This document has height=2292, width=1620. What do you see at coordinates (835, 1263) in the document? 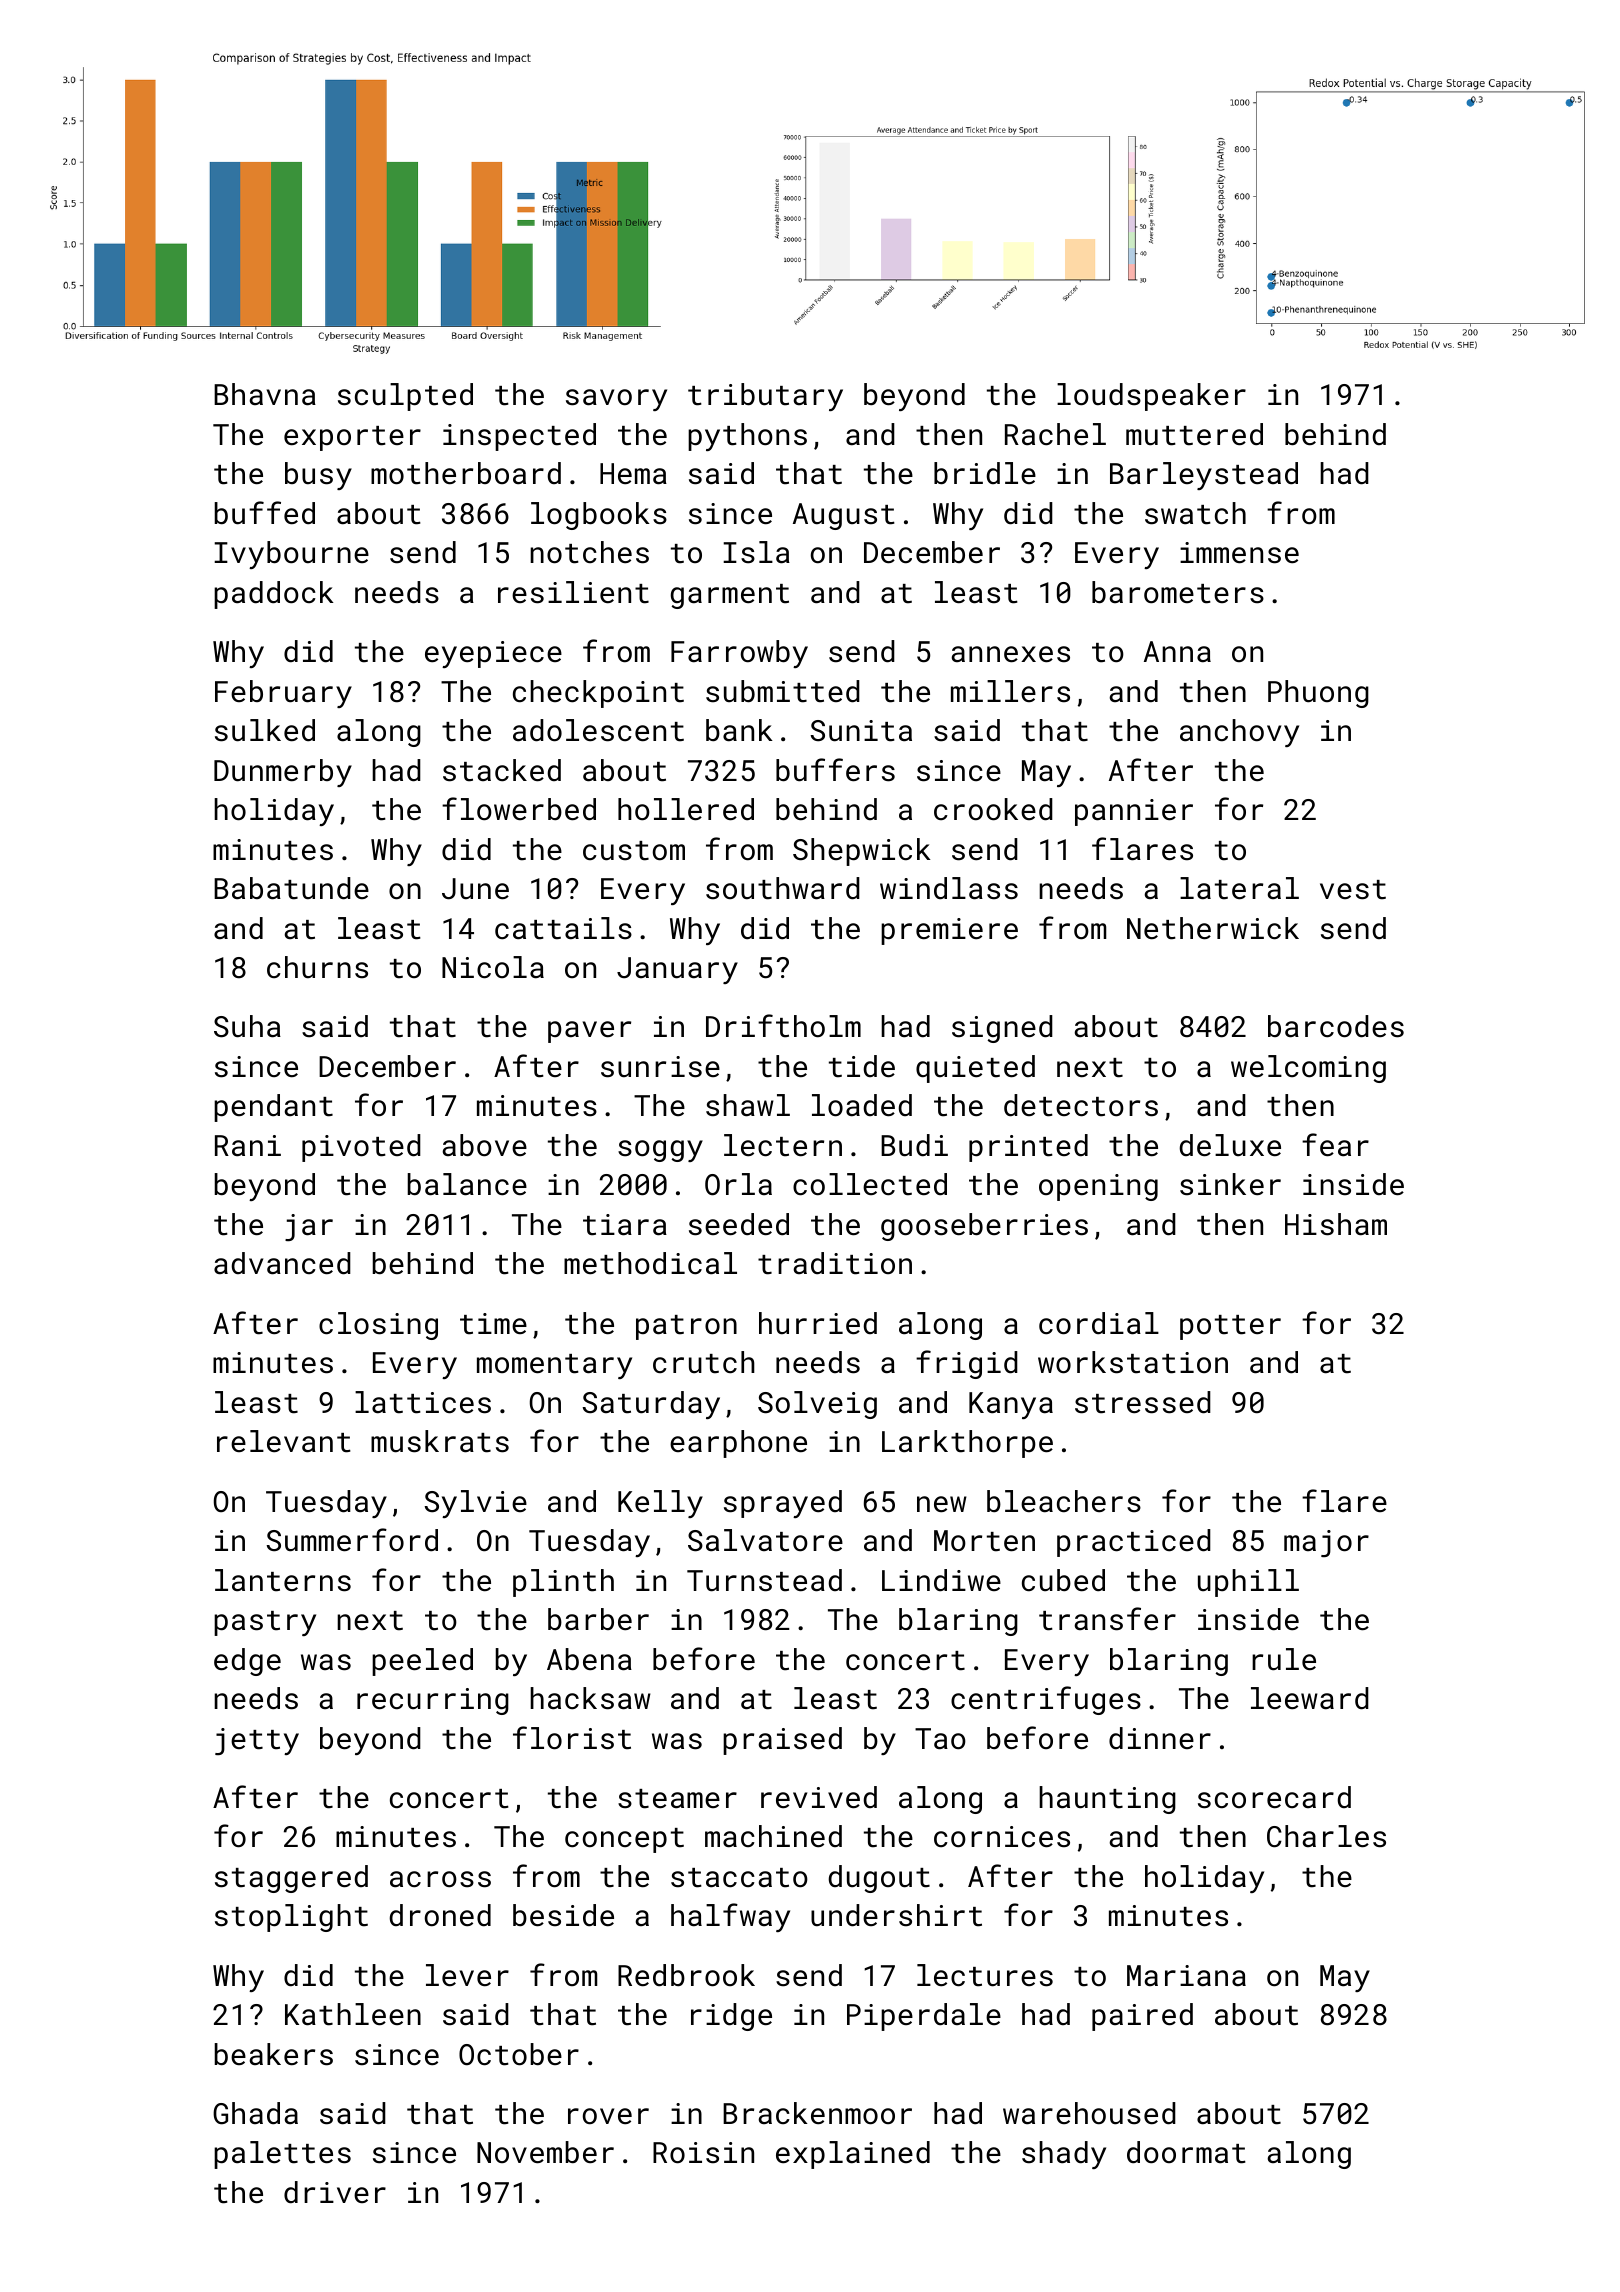
I see `tradition` at bounding box center [835, 1263].
